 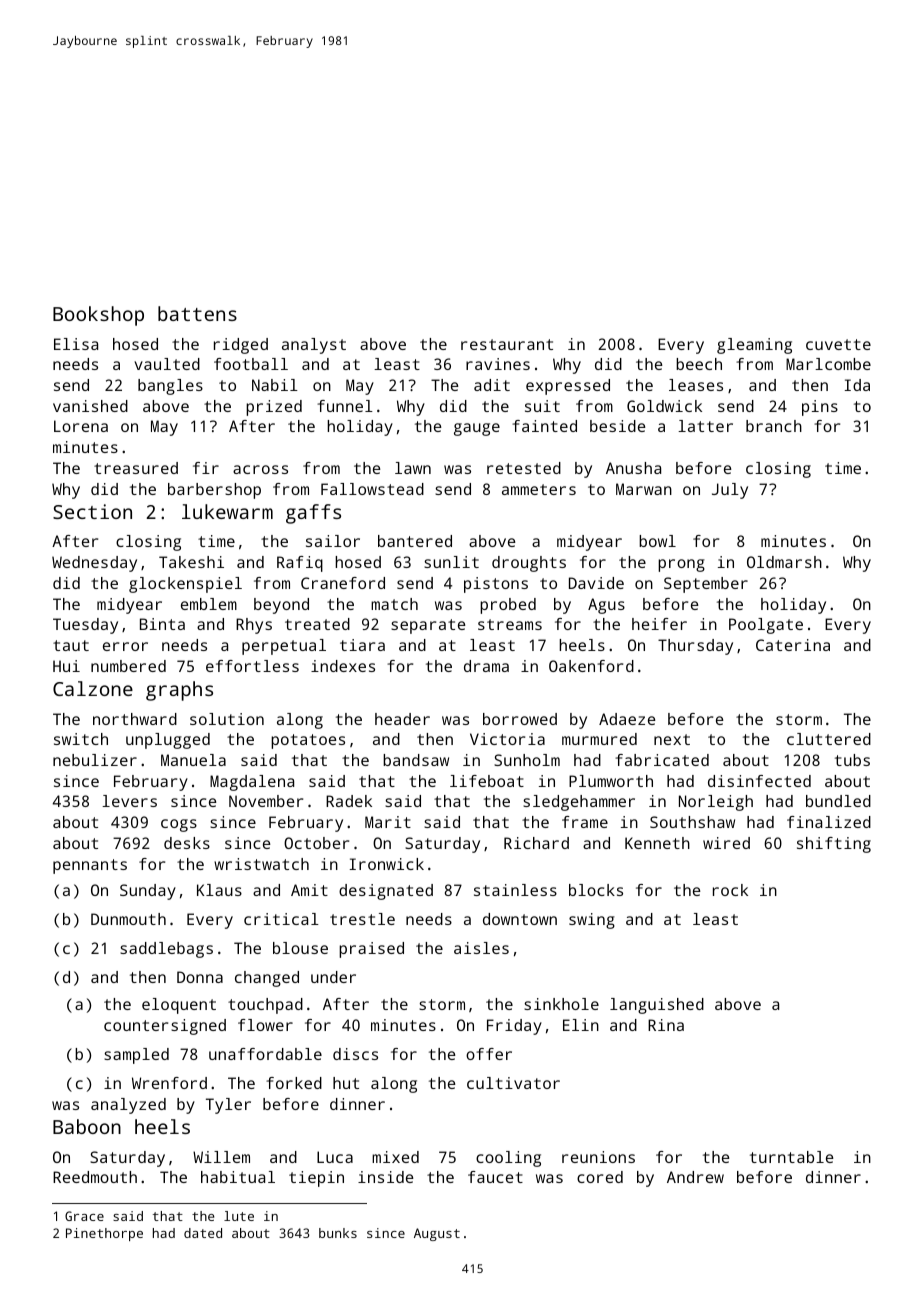 What do you see at coordinates (507, 344) in the image?
I see `restaurant` at bounding box center [507, 344].
